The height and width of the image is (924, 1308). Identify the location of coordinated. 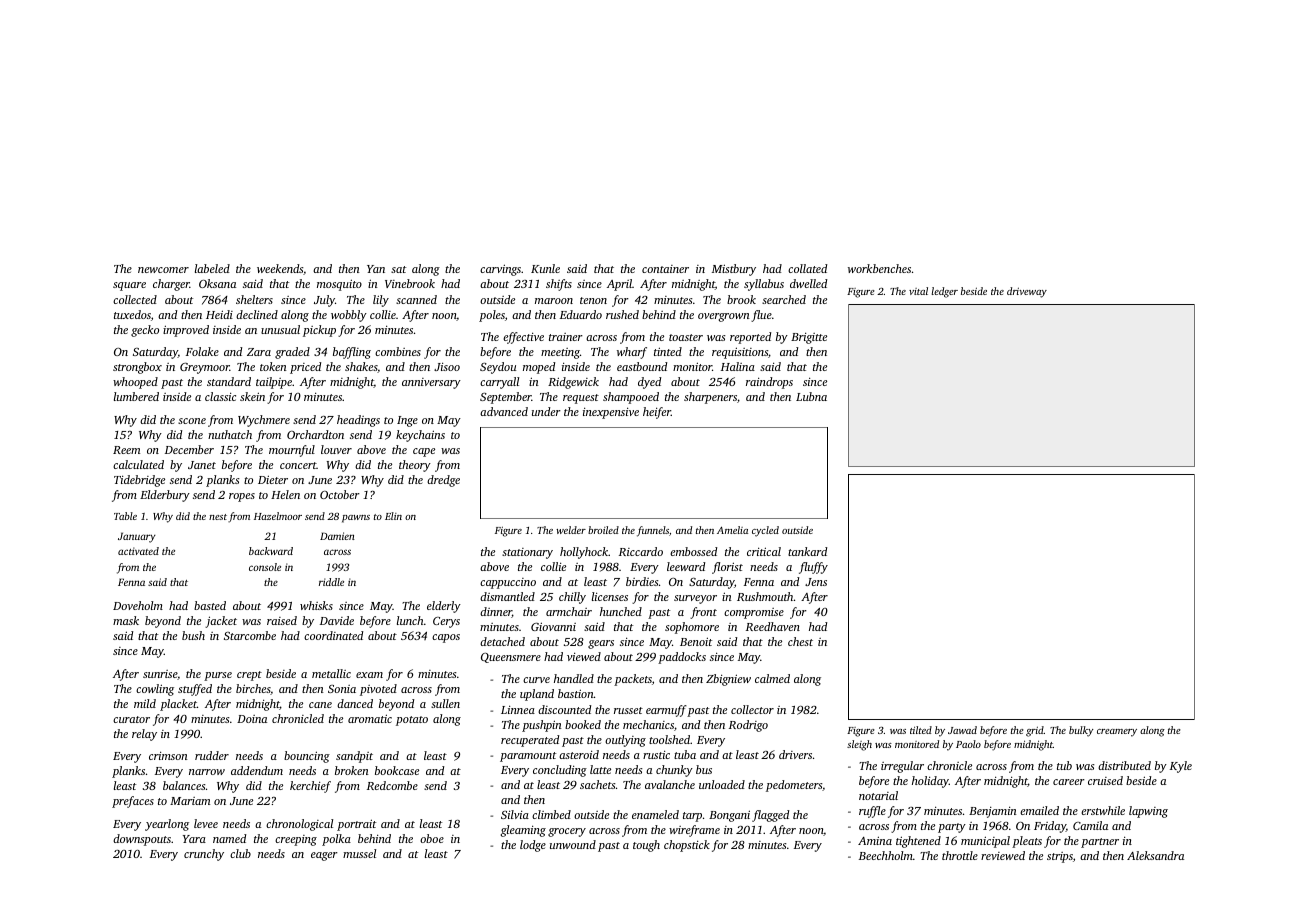
(333, 635).
